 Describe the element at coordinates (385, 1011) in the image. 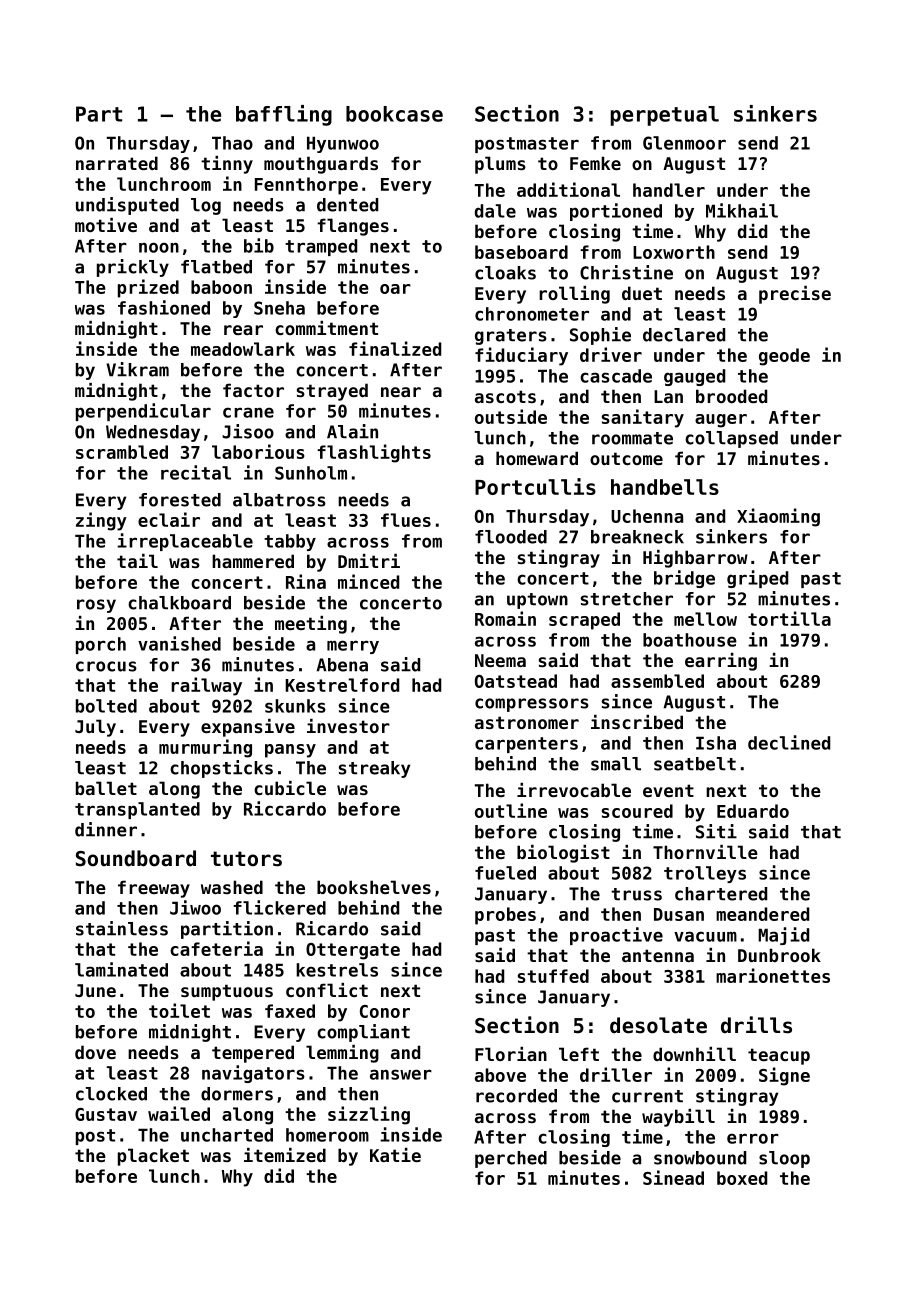

I see `Conor` at that location.
